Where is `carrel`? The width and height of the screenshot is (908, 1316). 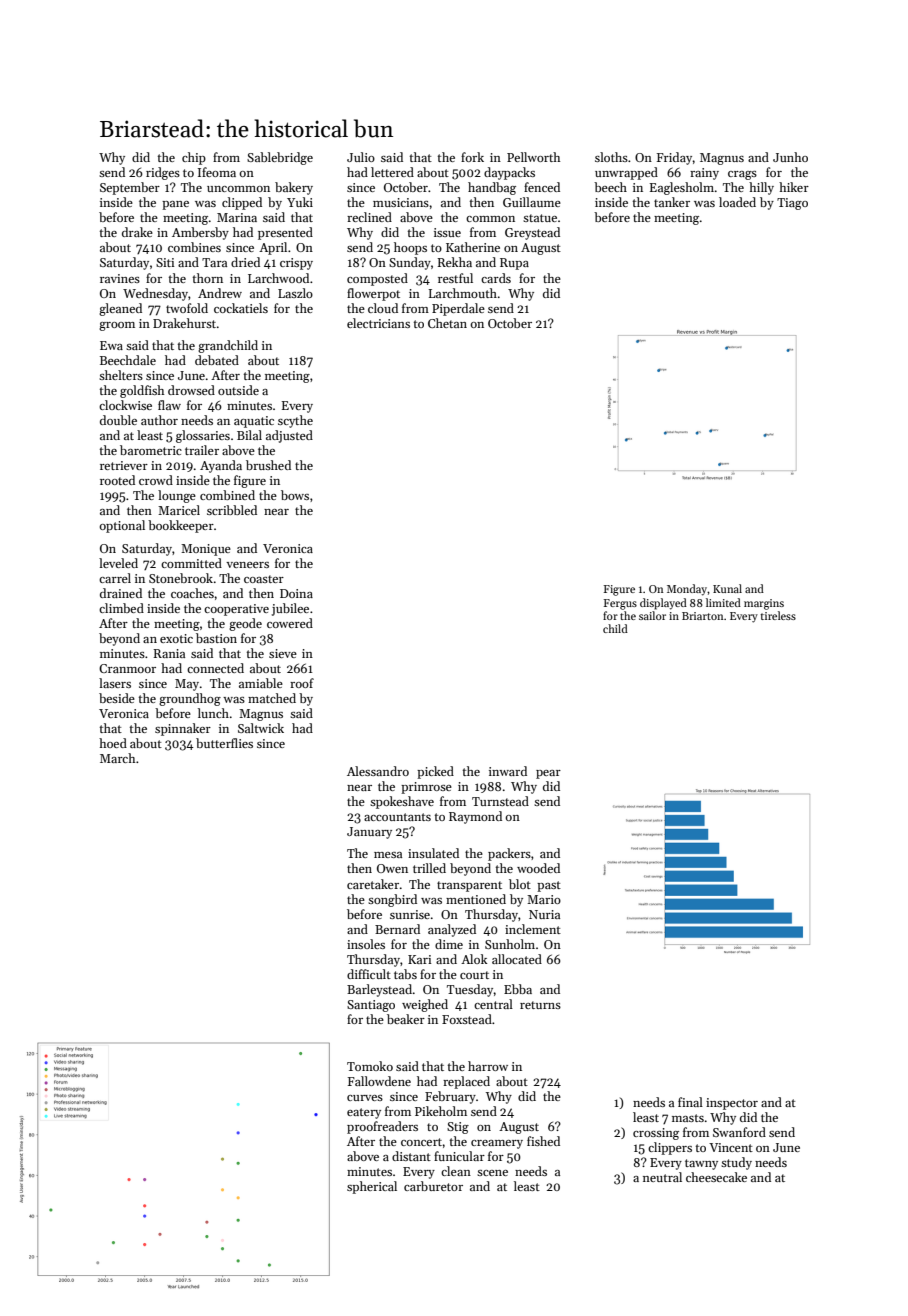 carrel is located at coordinates (115, 578).
